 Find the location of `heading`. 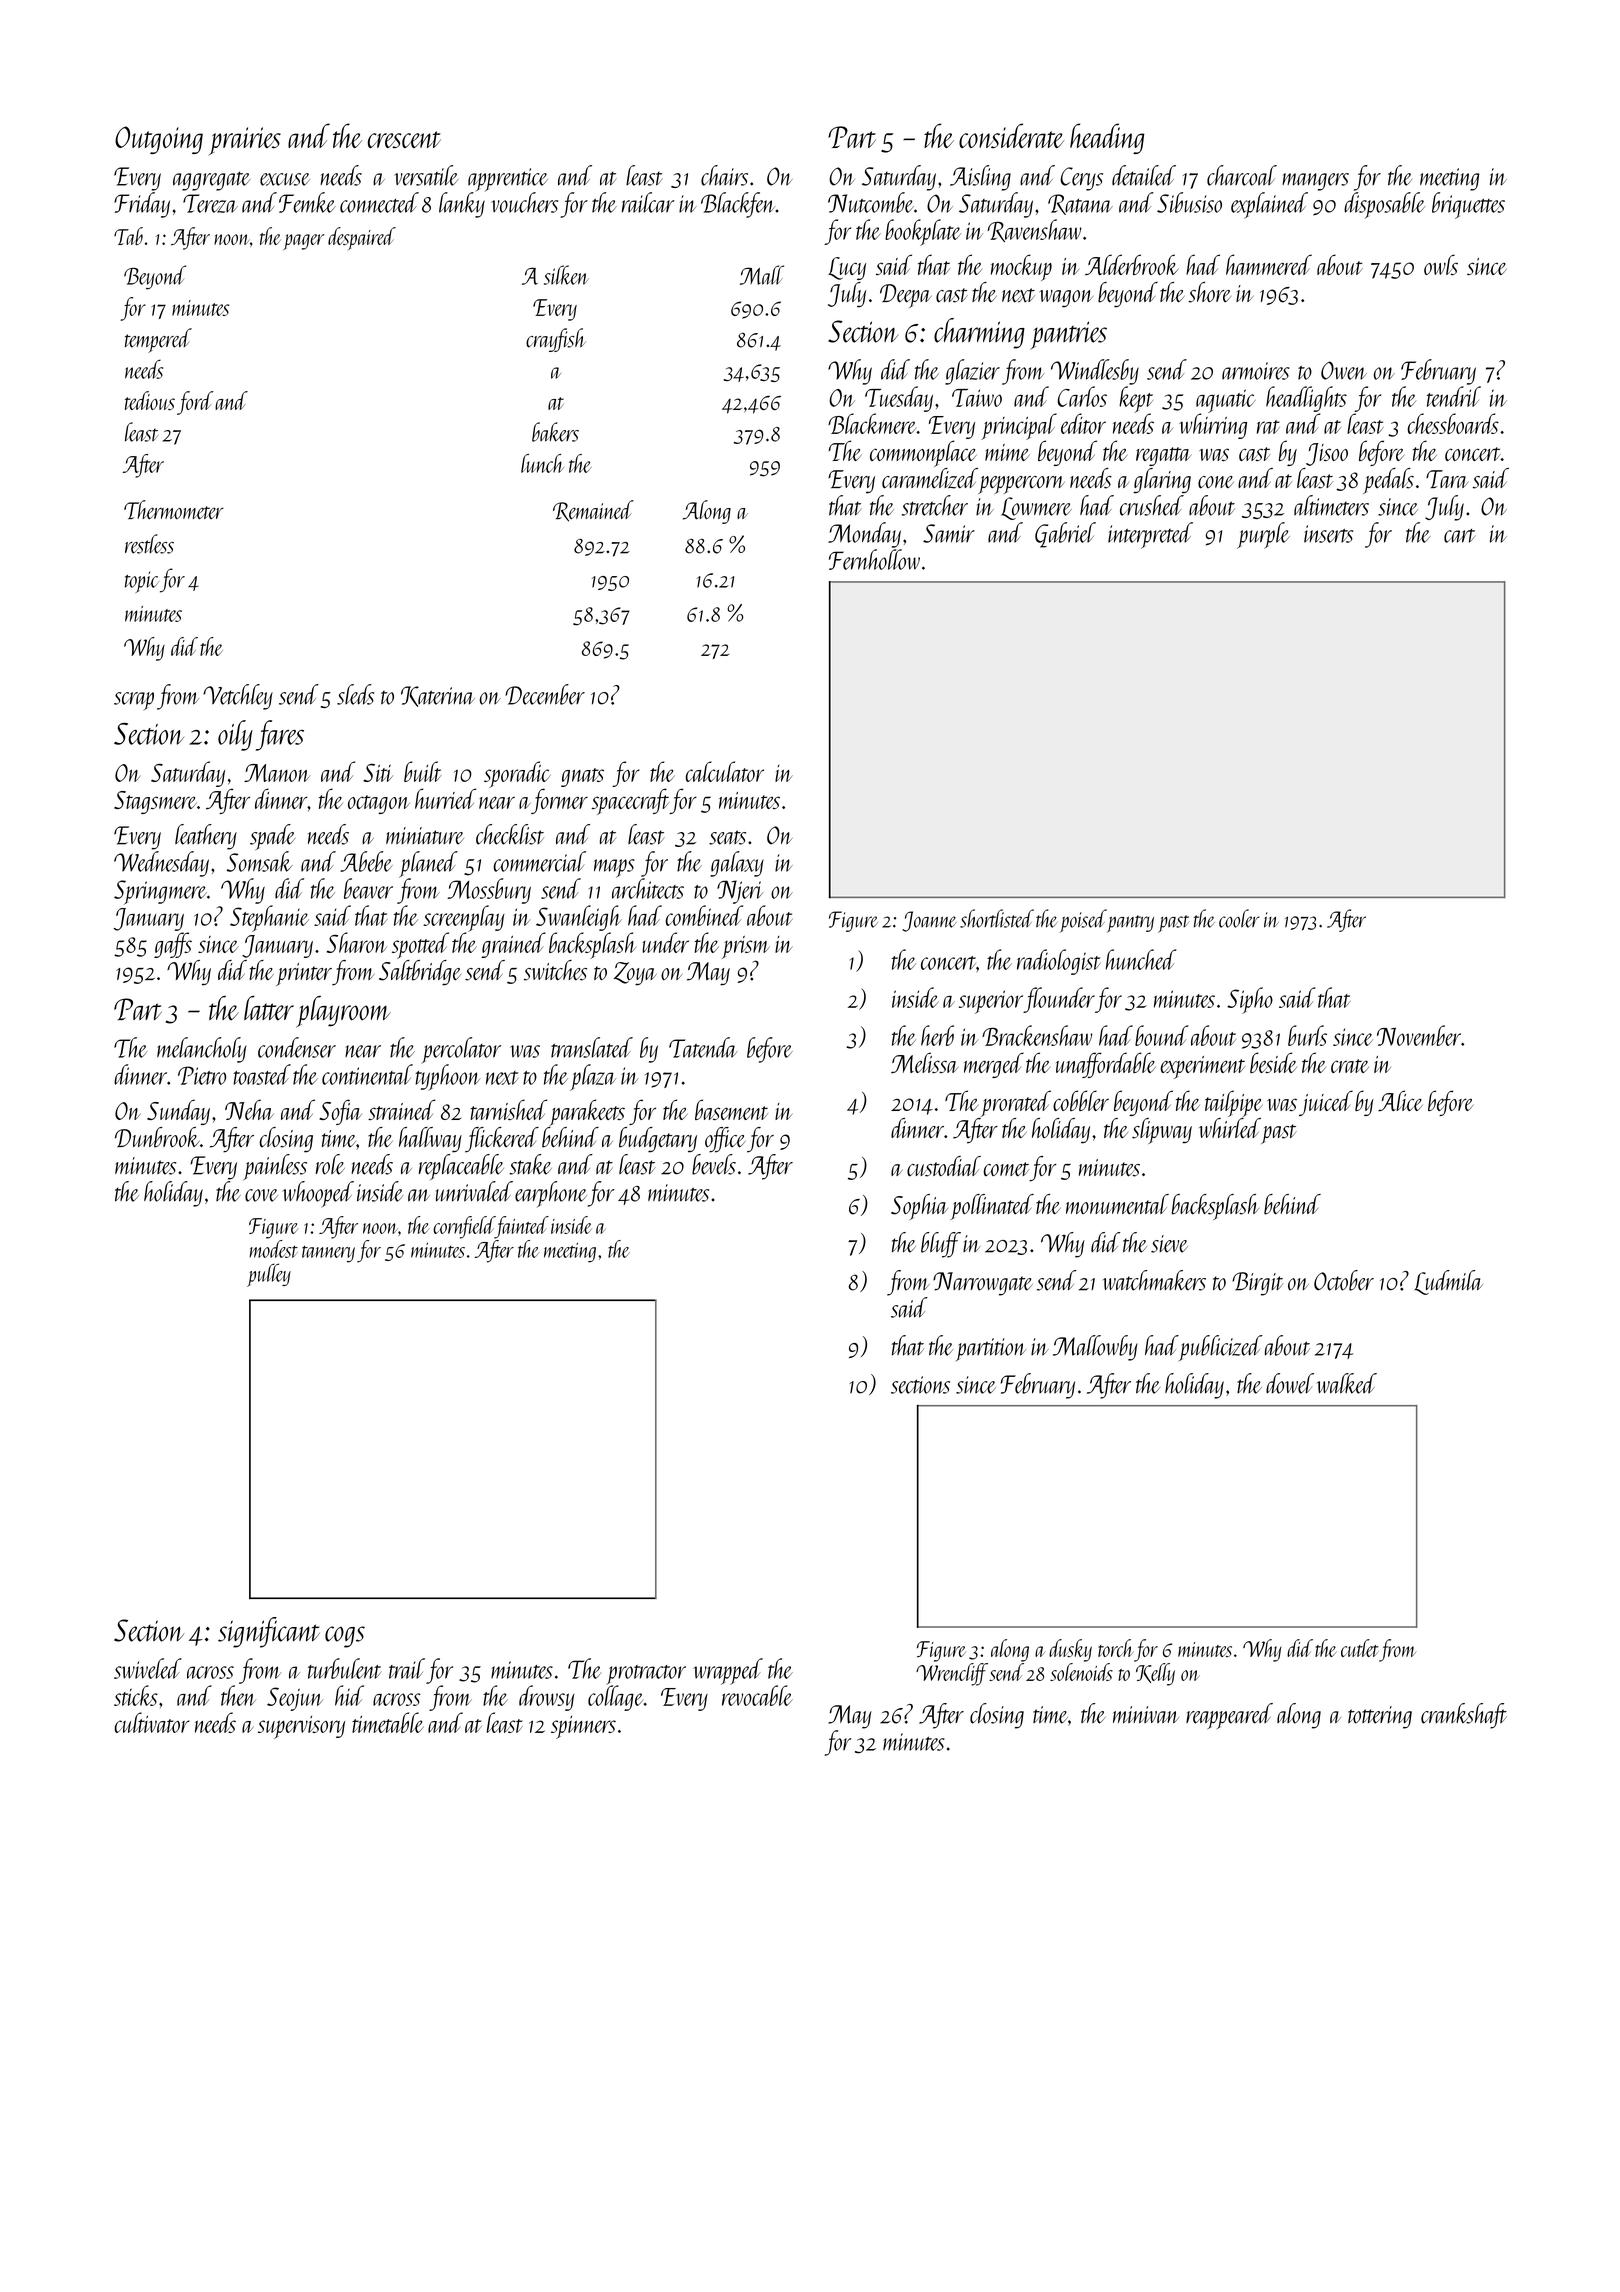

heading is located at coordinates (1107, 138).
